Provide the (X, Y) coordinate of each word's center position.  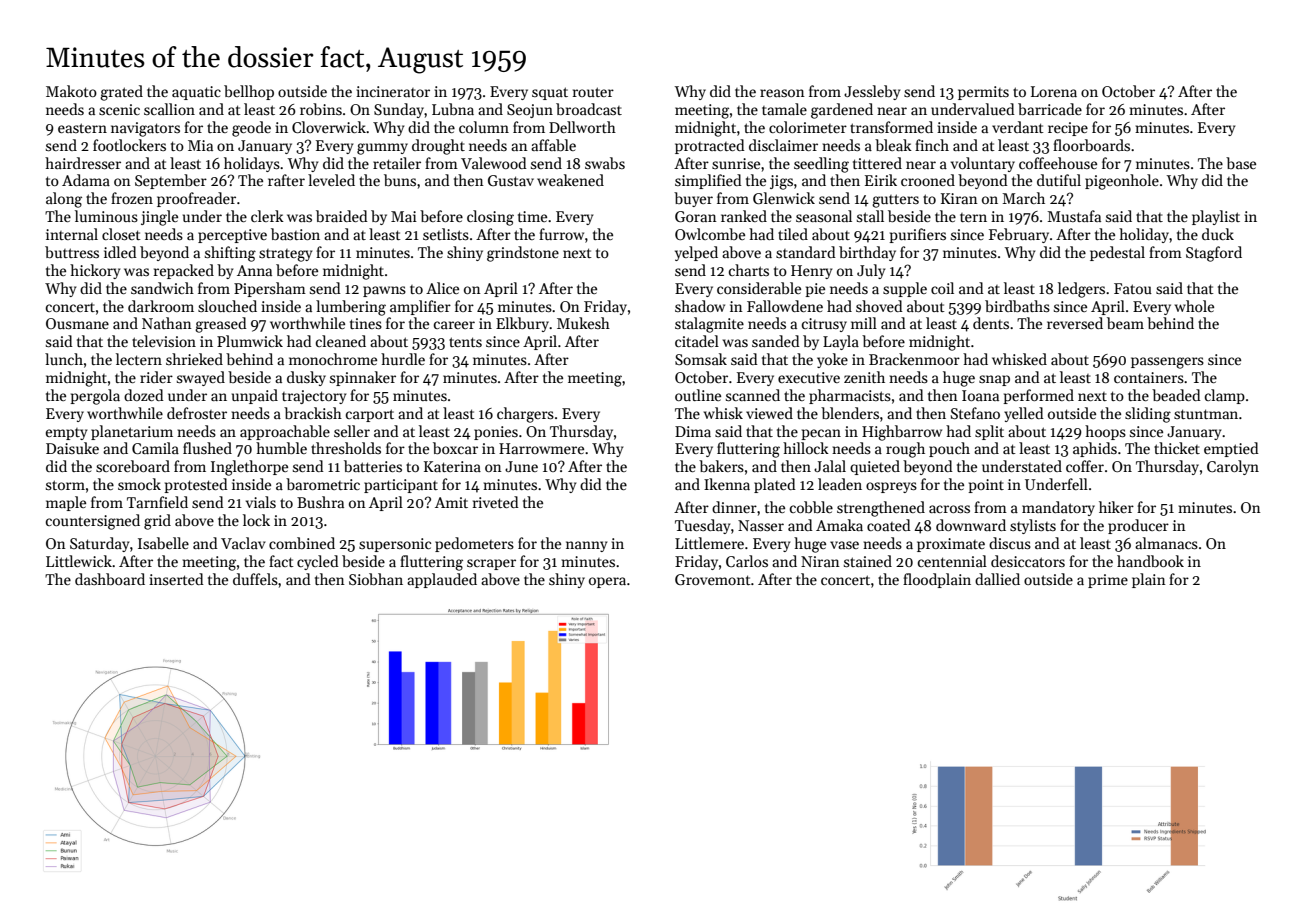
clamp (1225, 396)
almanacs (1166, 543)
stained (868, 561)
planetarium (132, 432)
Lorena (1054, 91)
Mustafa (1074, 216)
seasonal (824, 216)
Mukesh (583, 323)
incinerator (393, 91)
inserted (176, 579)
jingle (159, 218)
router (593, 92)
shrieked (194, 359)
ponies (496, 433)
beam (1125, 323)
